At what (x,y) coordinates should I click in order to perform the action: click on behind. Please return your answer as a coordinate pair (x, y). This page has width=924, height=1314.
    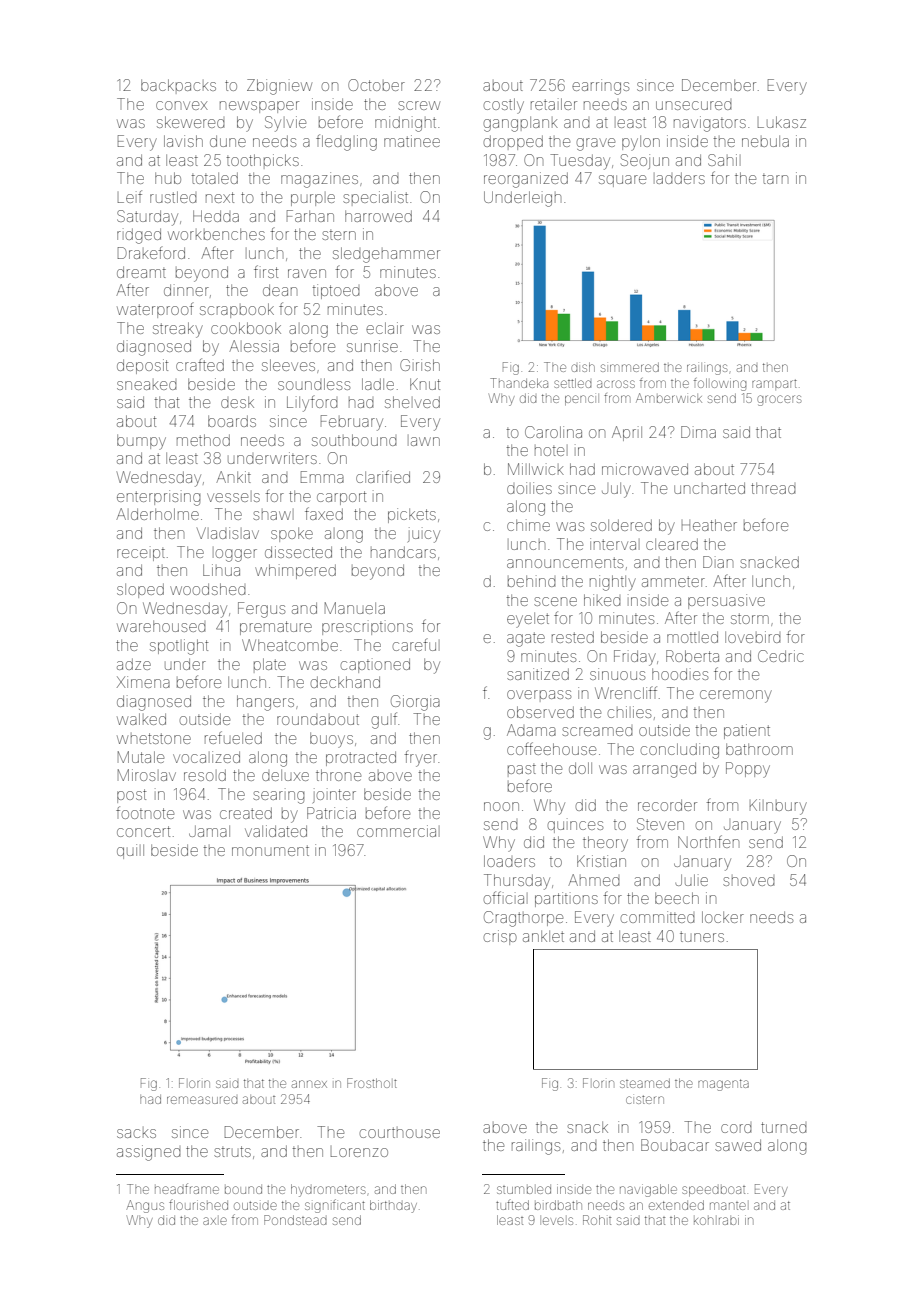
    Looking at the image, I should click on (532, 581).
